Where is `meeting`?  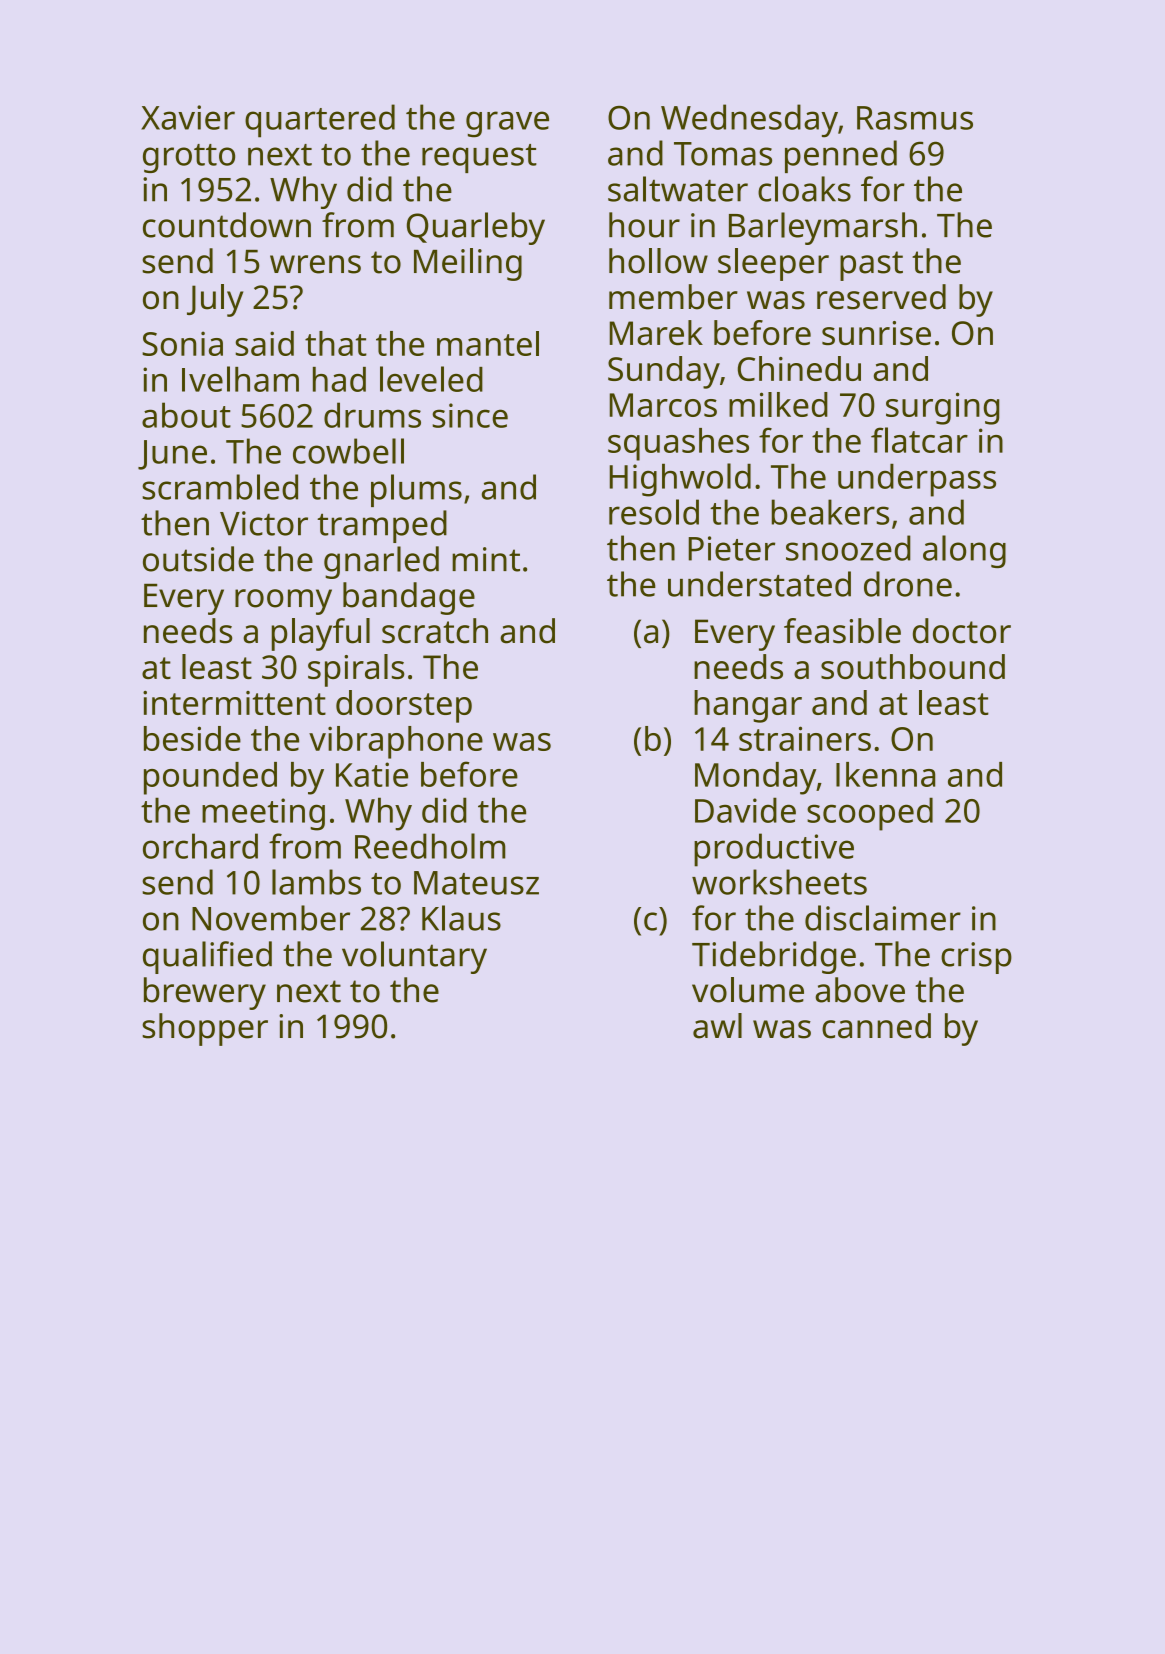
meeting is located at coordinates (263, 814).
